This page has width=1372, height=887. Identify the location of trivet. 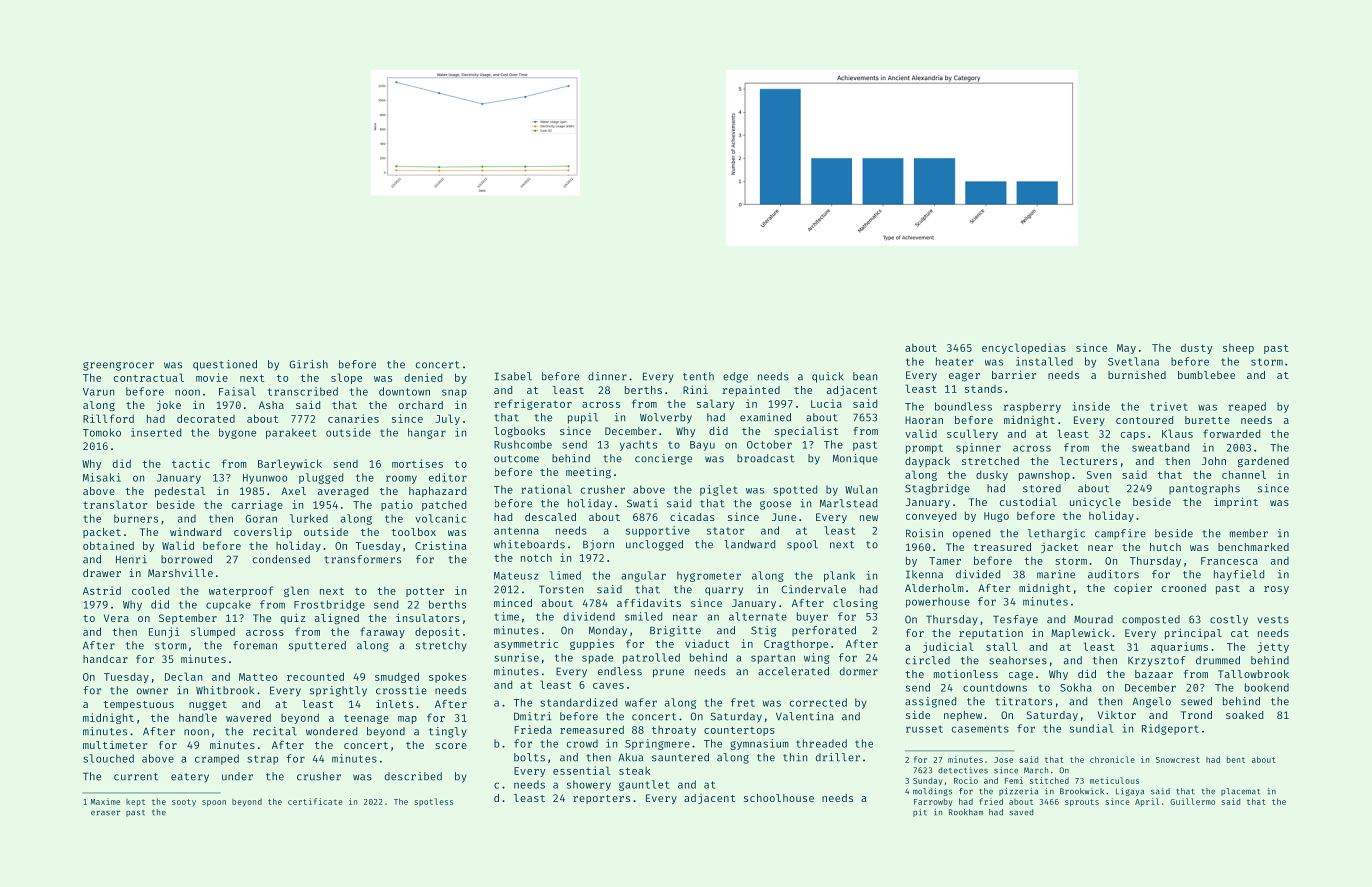
(1169, 406).
